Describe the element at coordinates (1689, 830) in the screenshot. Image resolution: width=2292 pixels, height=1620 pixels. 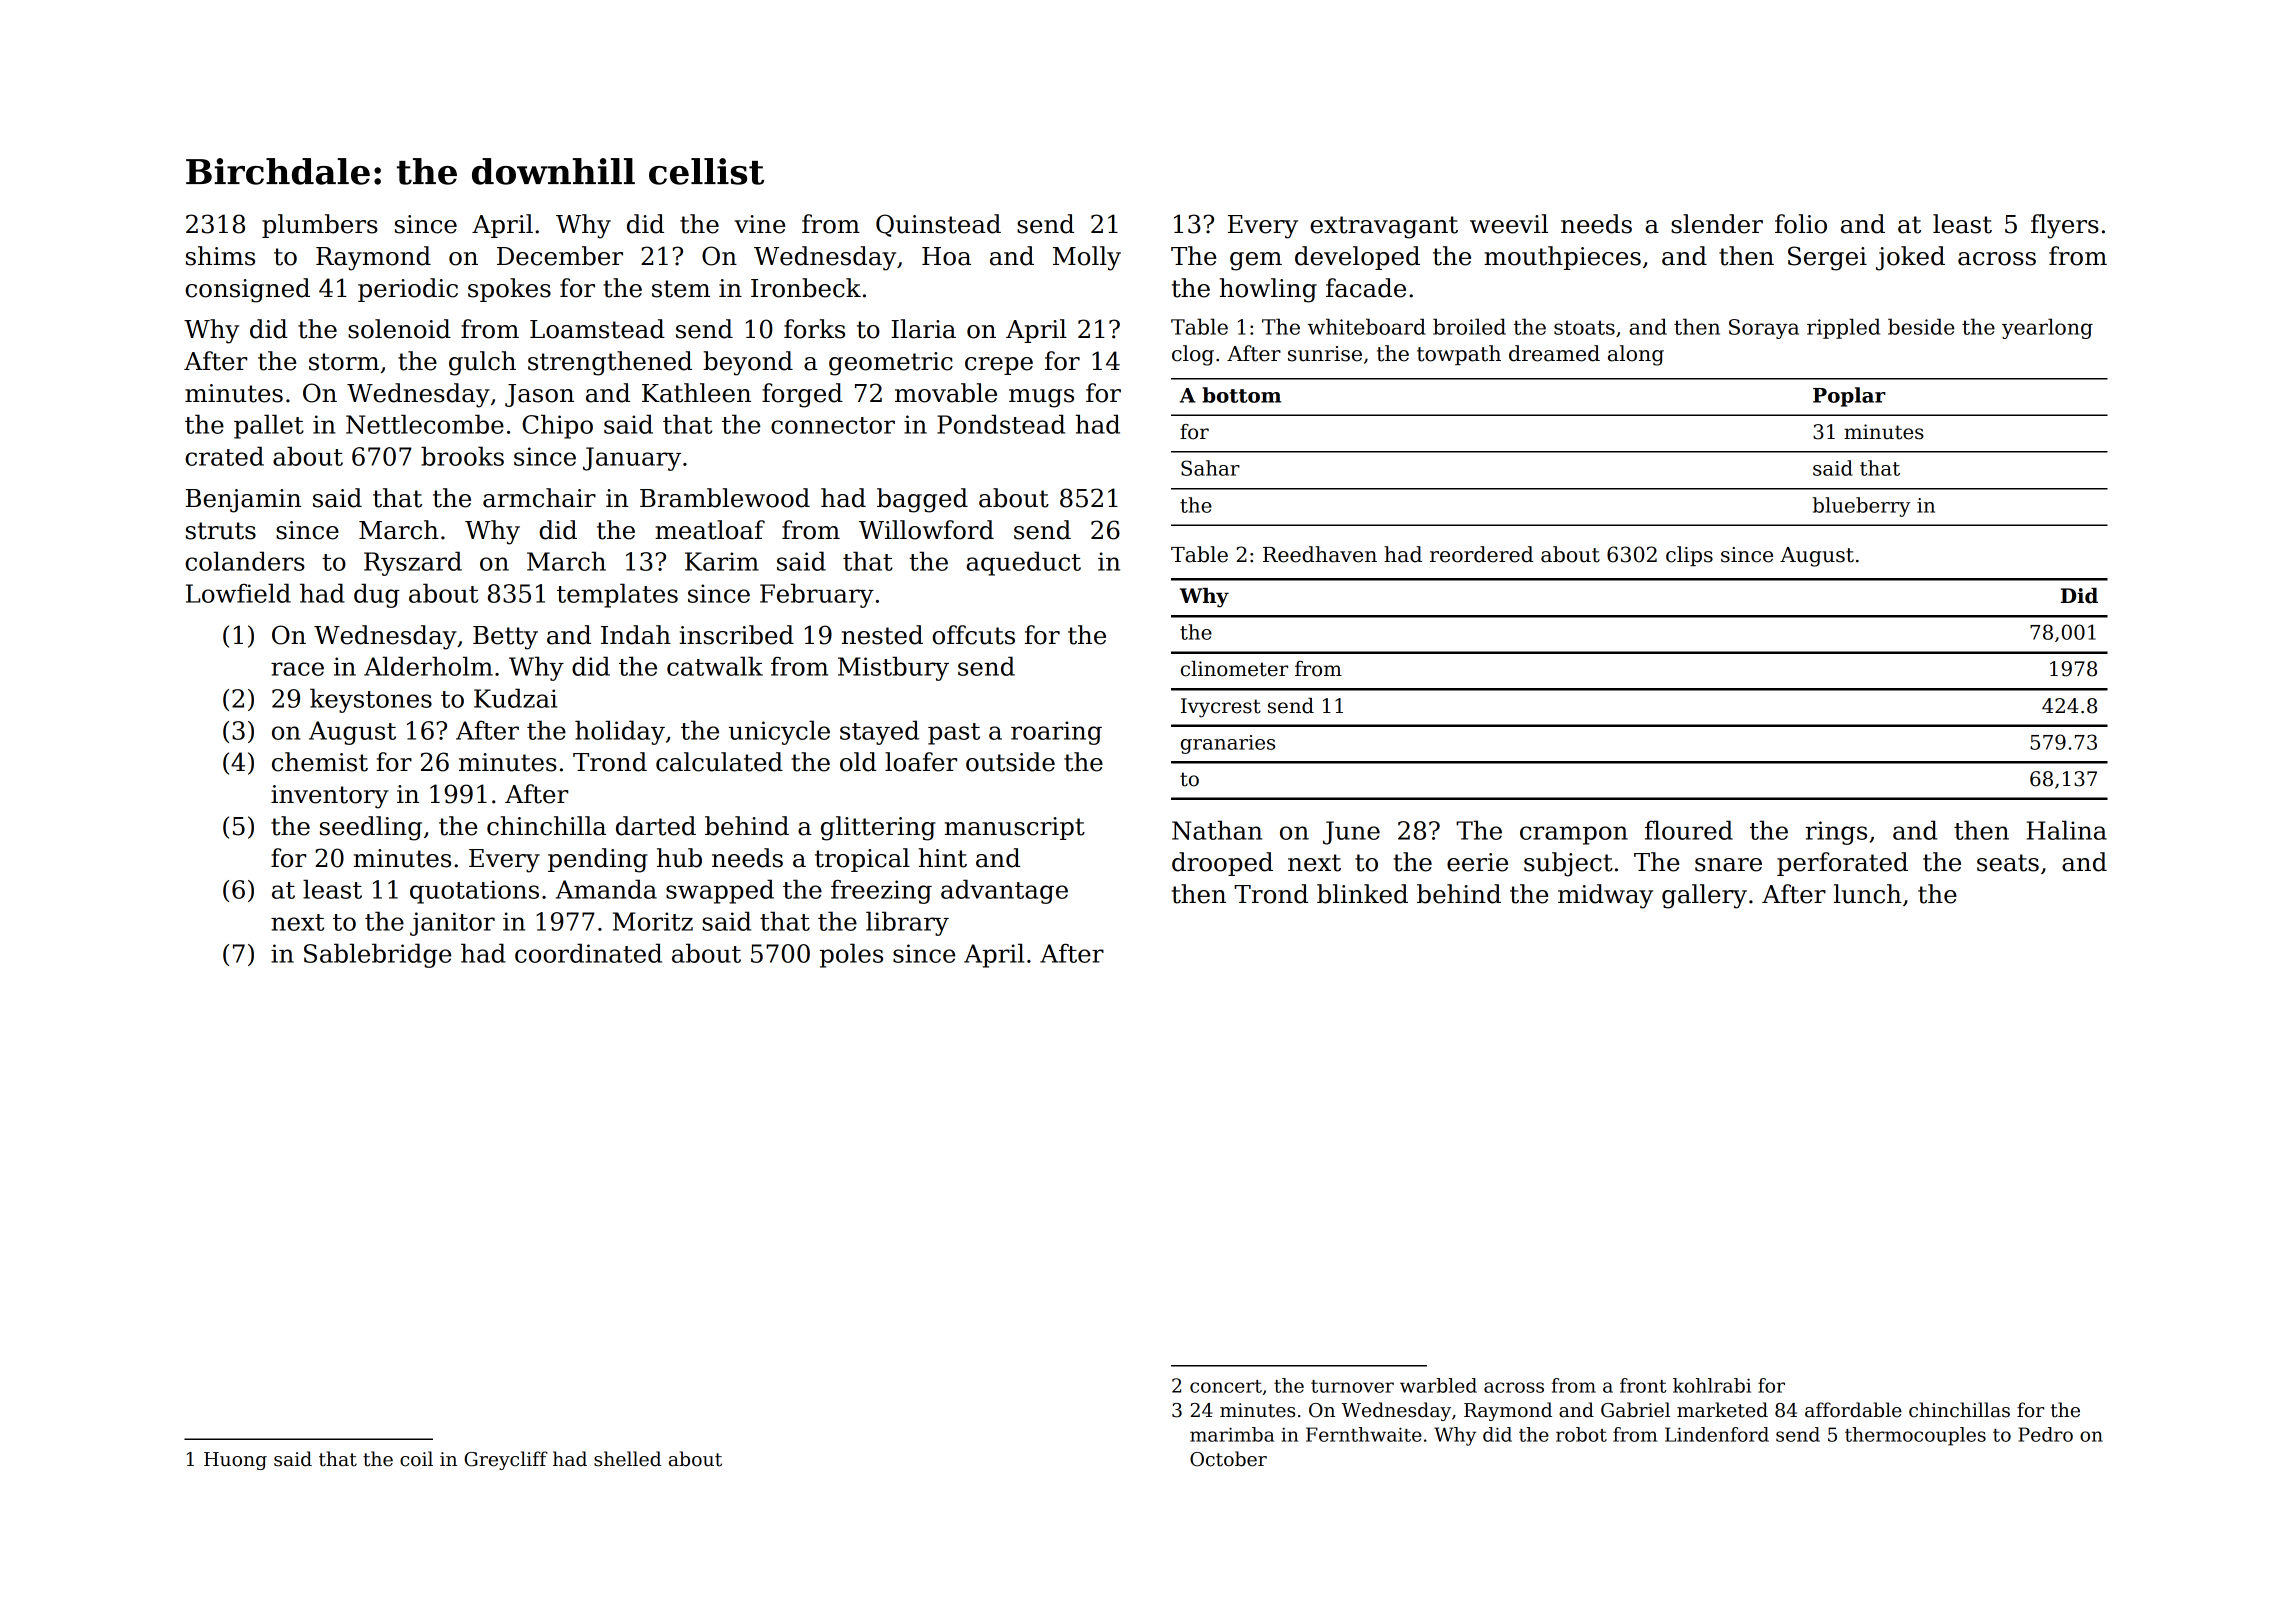
I see `floured` at that location.
